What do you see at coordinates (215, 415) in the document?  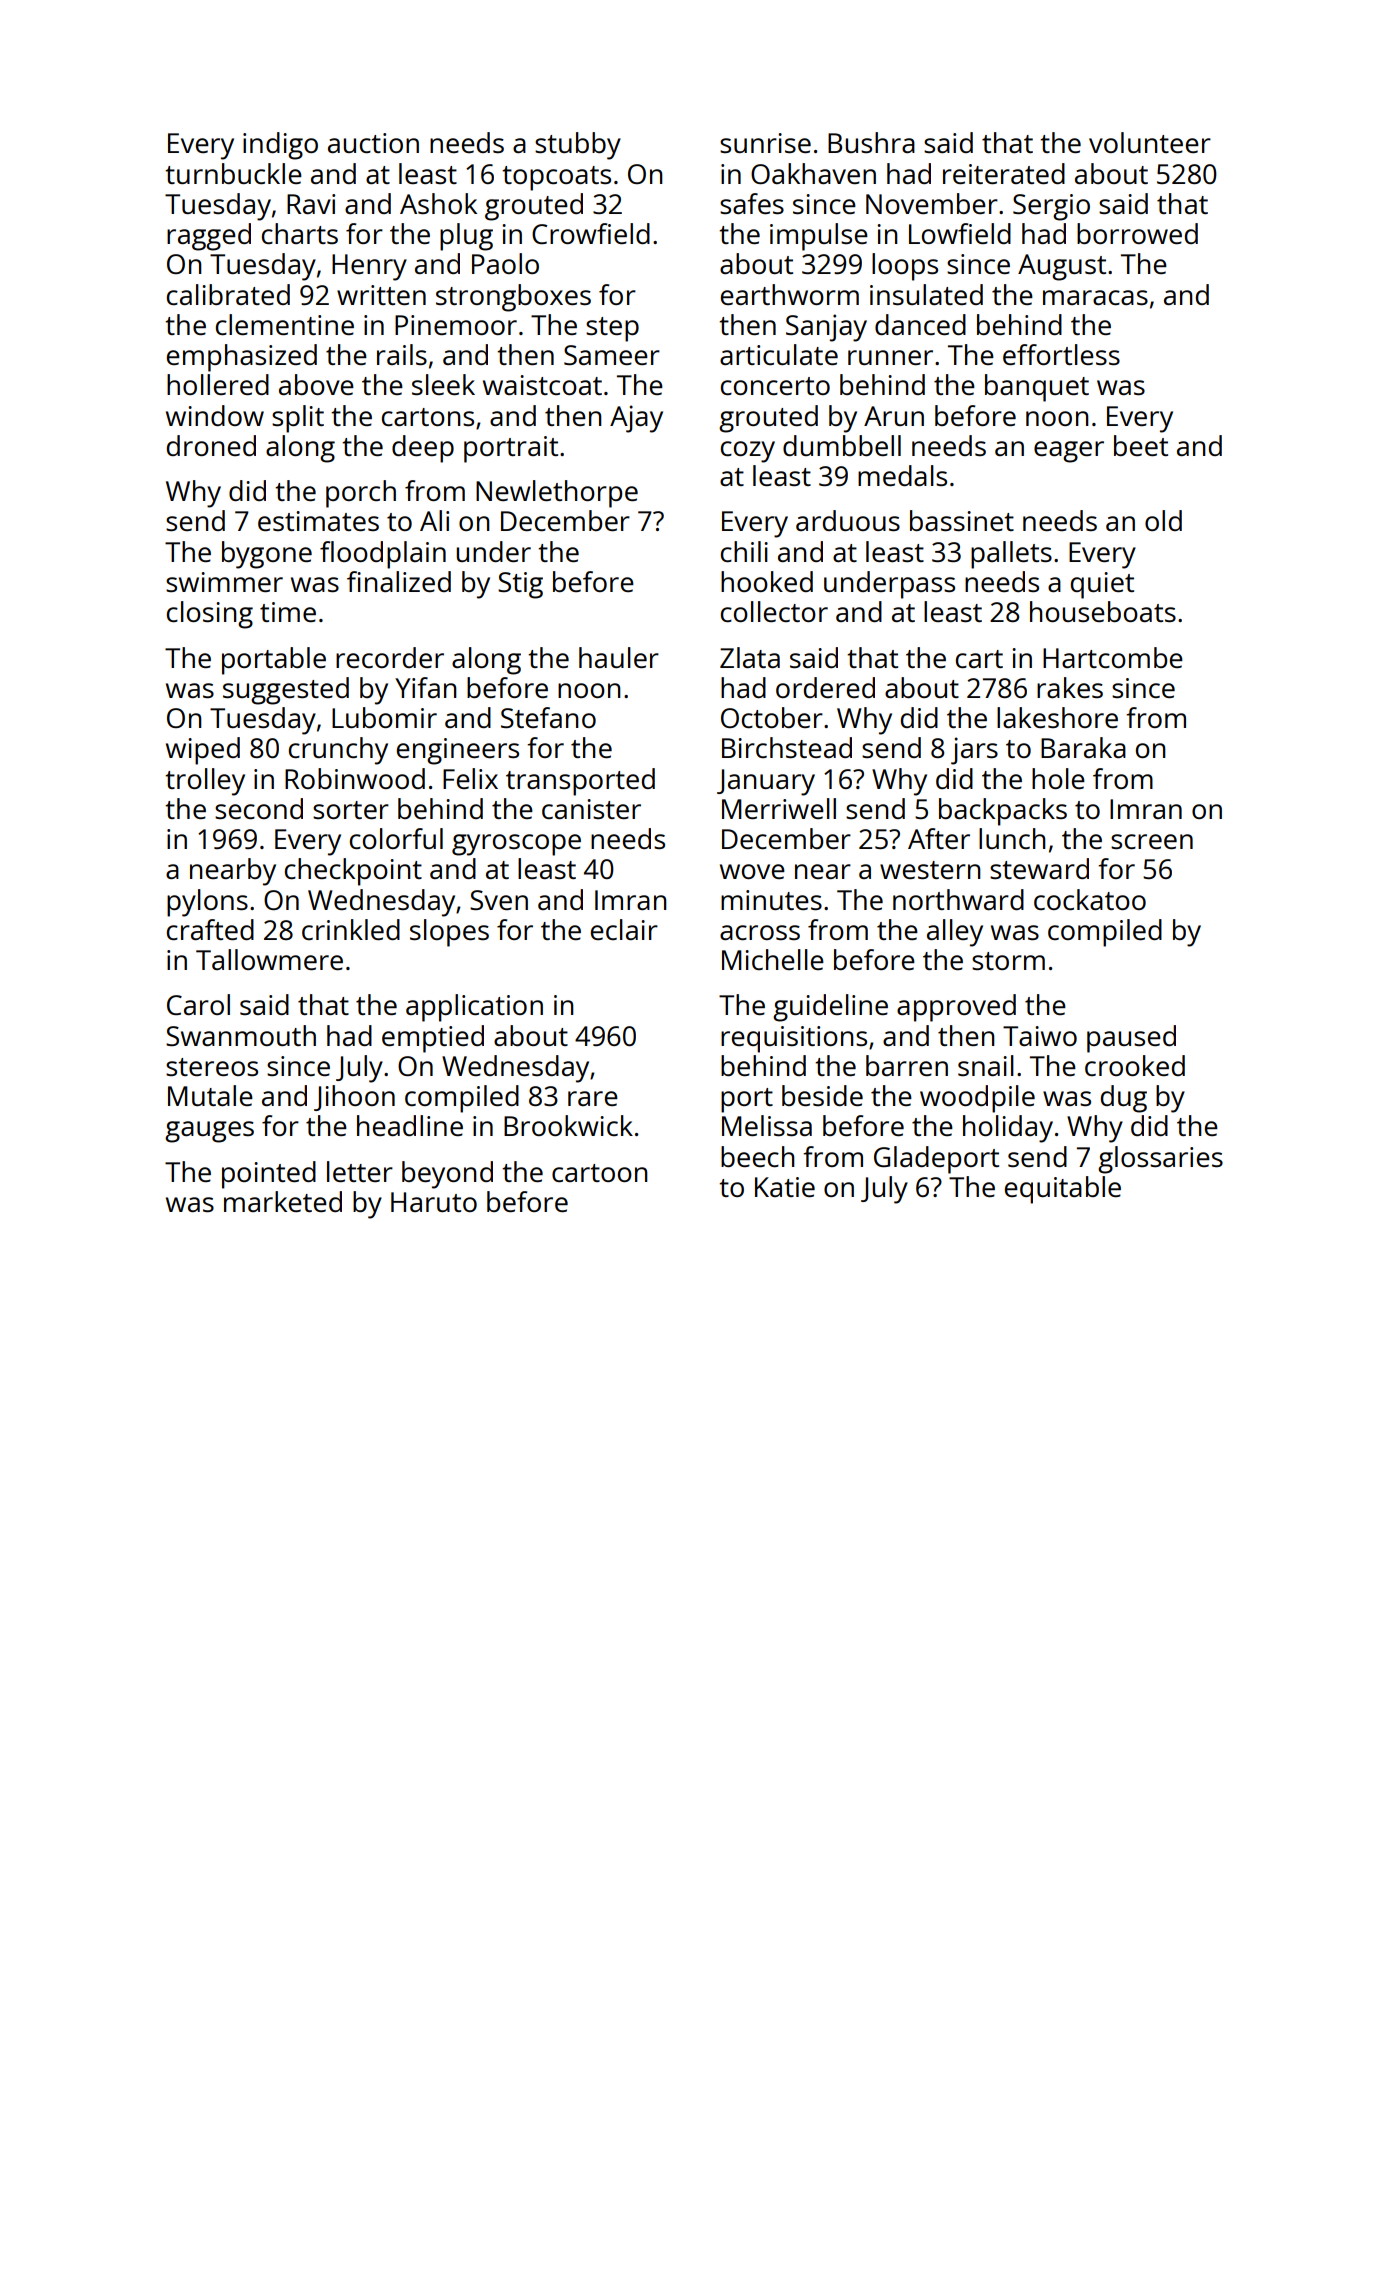 I see `window` at bounding box center [215, 415].
